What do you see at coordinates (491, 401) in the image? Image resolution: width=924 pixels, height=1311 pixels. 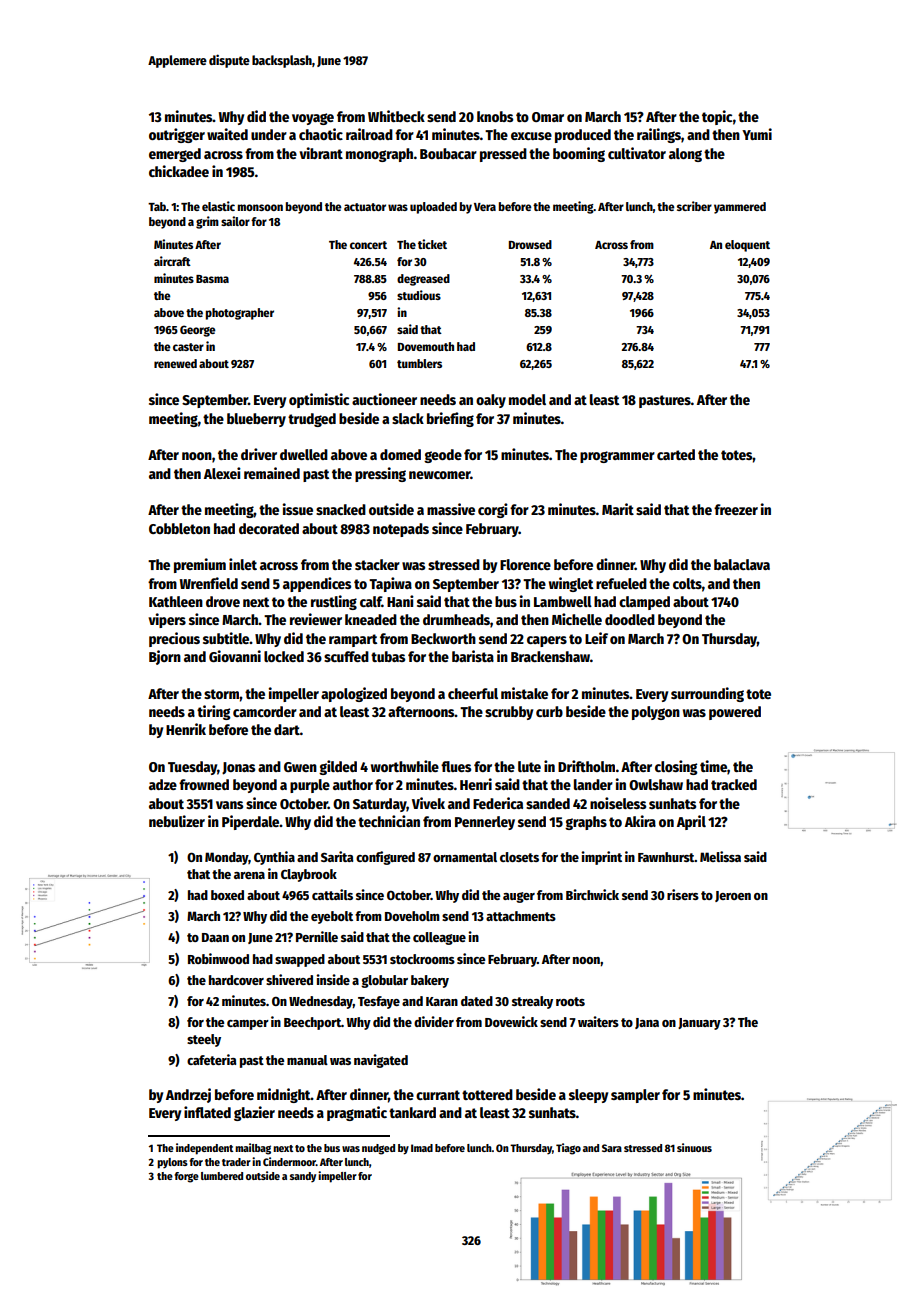 I see `oaky` at bounding box center [491, 401].
